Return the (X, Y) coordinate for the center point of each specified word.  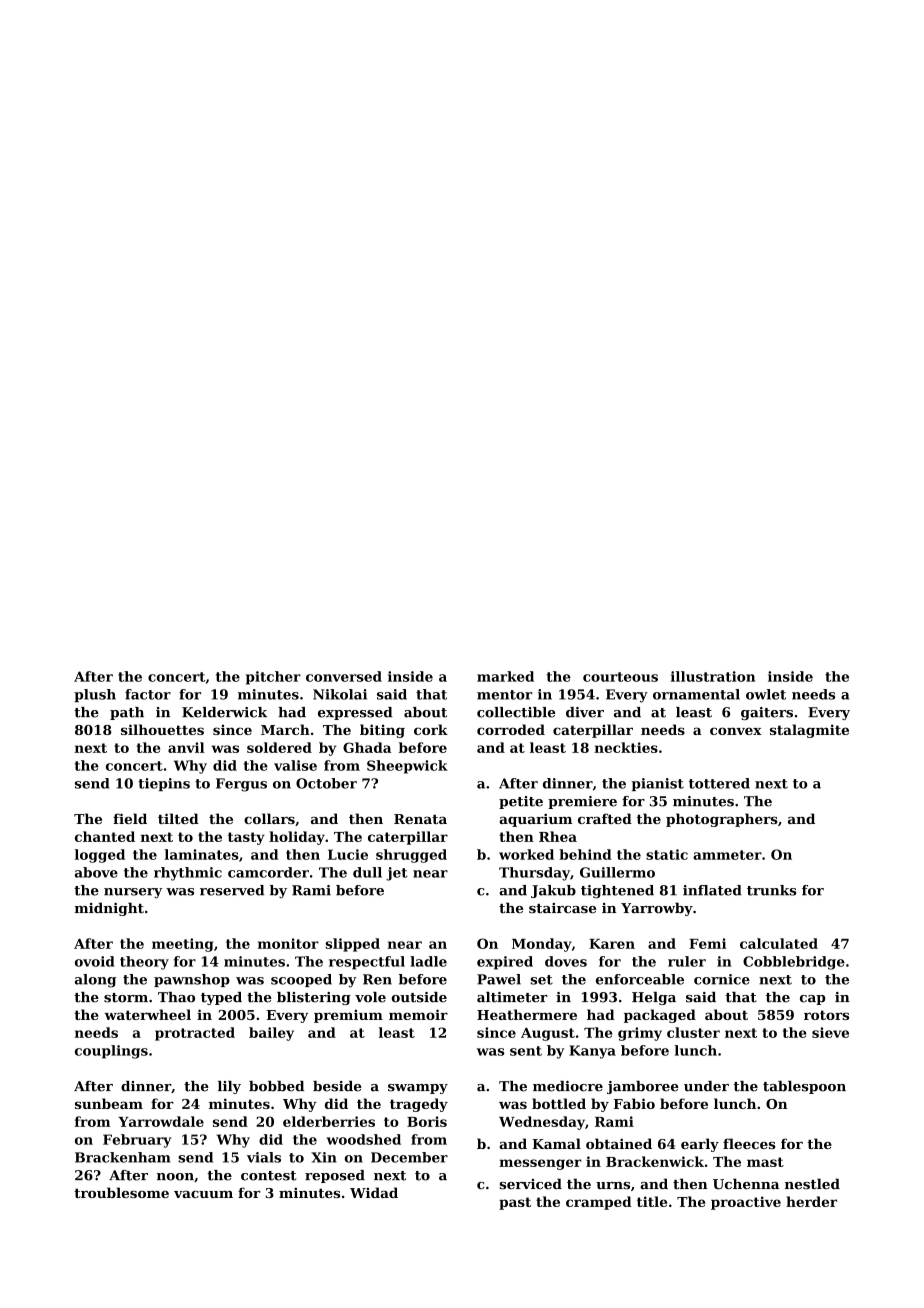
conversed (344, 676)
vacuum (203, 1194)
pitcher (273, 678)
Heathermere (527, 1014)
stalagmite (809, 731)
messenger (540, 1164)
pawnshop (192, 980)
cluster (693, 1032)
